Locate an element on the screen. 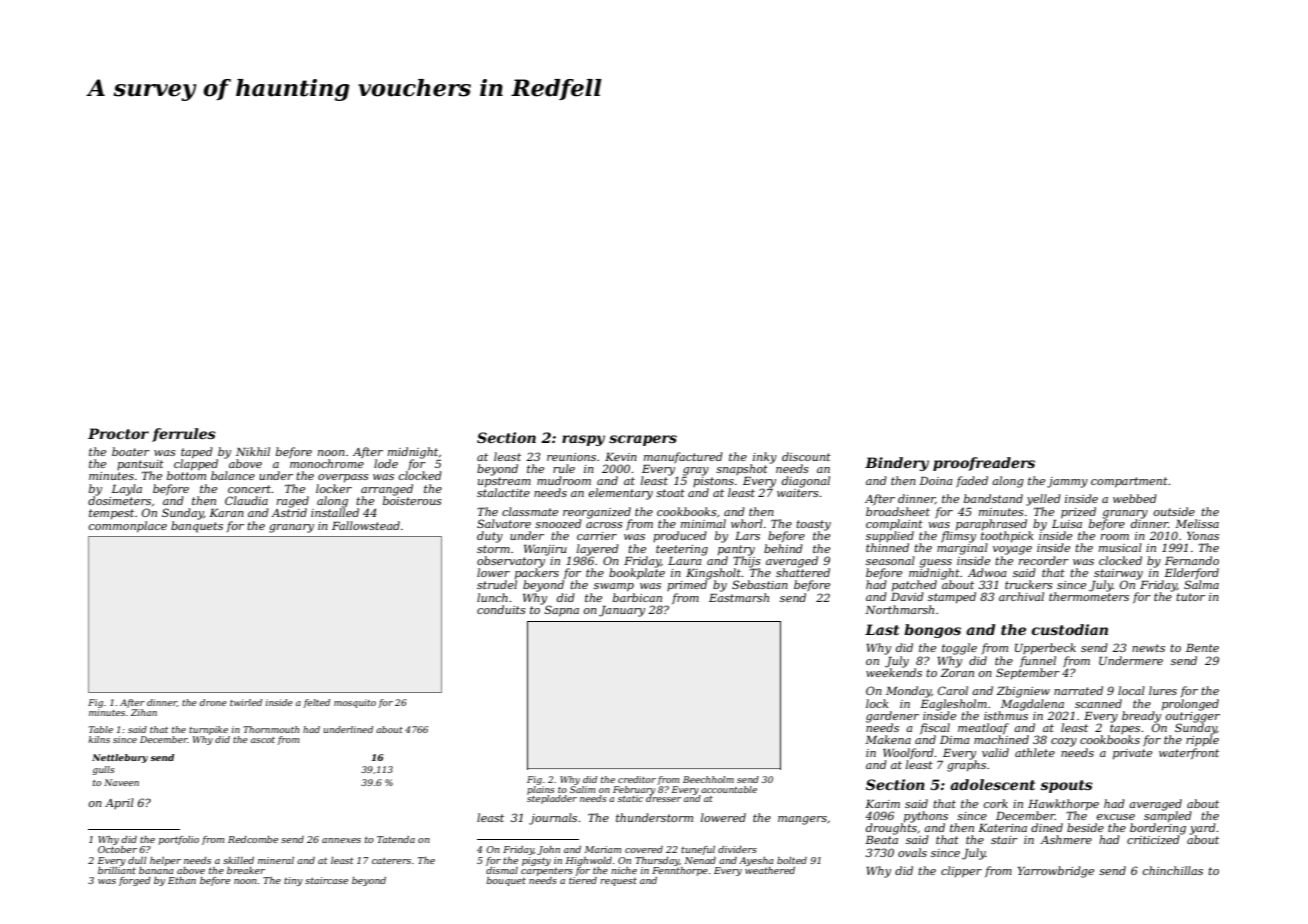 The height and width of the screenshot is (924, 1308). January is located at coordinates (622, 611).
